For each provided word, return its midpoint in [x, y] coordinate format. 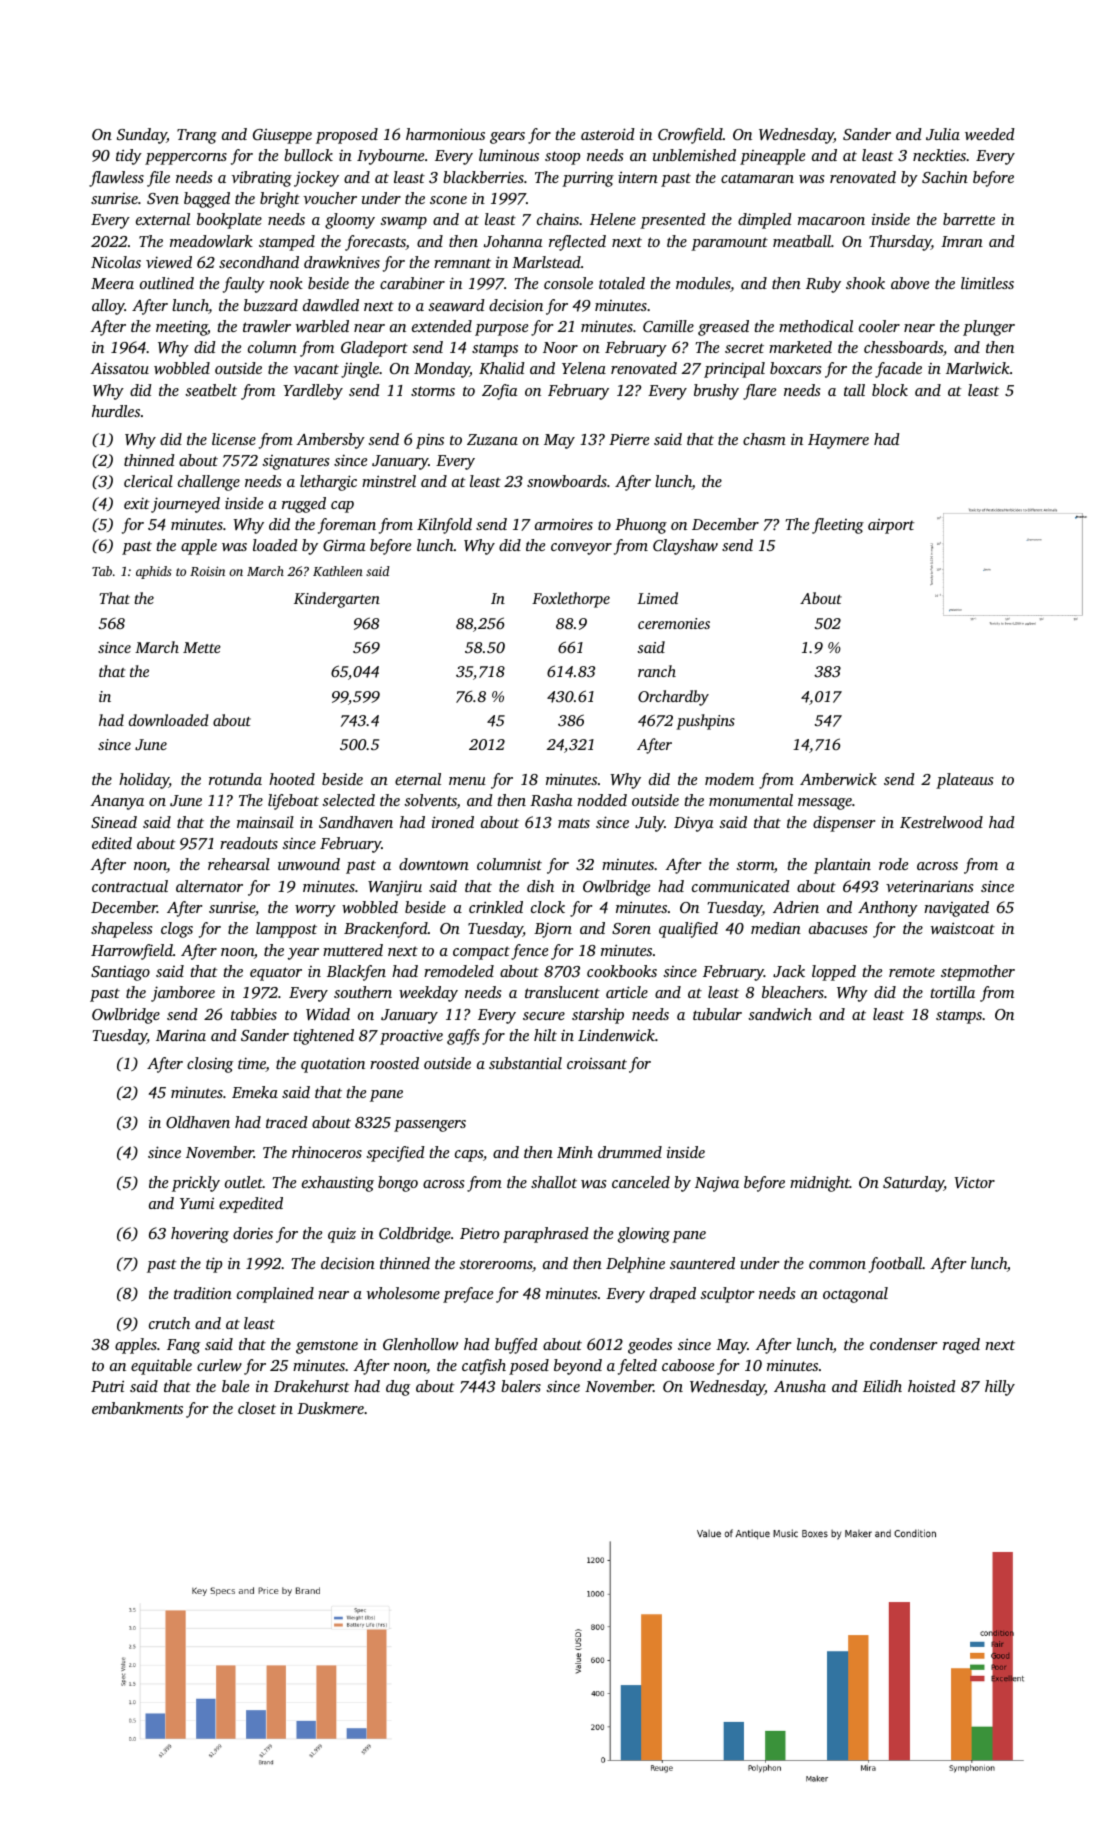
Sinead [114, 822]
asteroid [608, 134]
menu [467, 781]
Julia [943, 134]
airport [891, 526]
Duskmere [330, 1408]
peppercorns [186, 159]
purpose [501, 330]
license [234, 439]
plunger [989, 328]
